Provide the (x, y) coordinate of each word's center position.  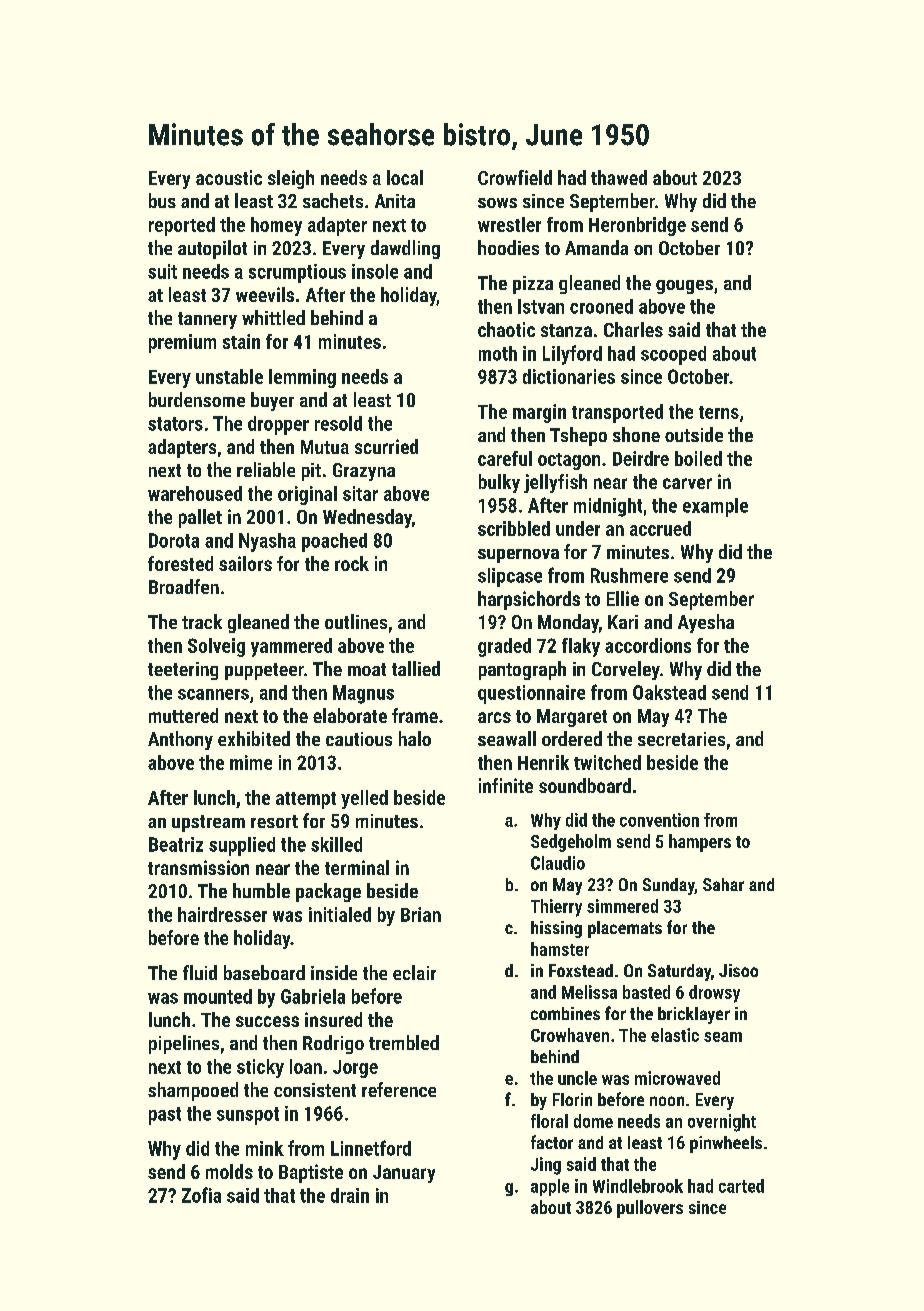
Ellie (623, 598)
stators (175, 424)
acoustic (229, 177)
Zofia (201, 1195)
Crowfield (515, 177)
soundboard (585, 785)
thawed (619, 177)
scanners (213, 694)
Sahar (723, 884)
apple (550, 1187)
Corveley (626, 670)
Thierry (556, 908)
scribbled (514, 528)
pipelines (184, 1044)
